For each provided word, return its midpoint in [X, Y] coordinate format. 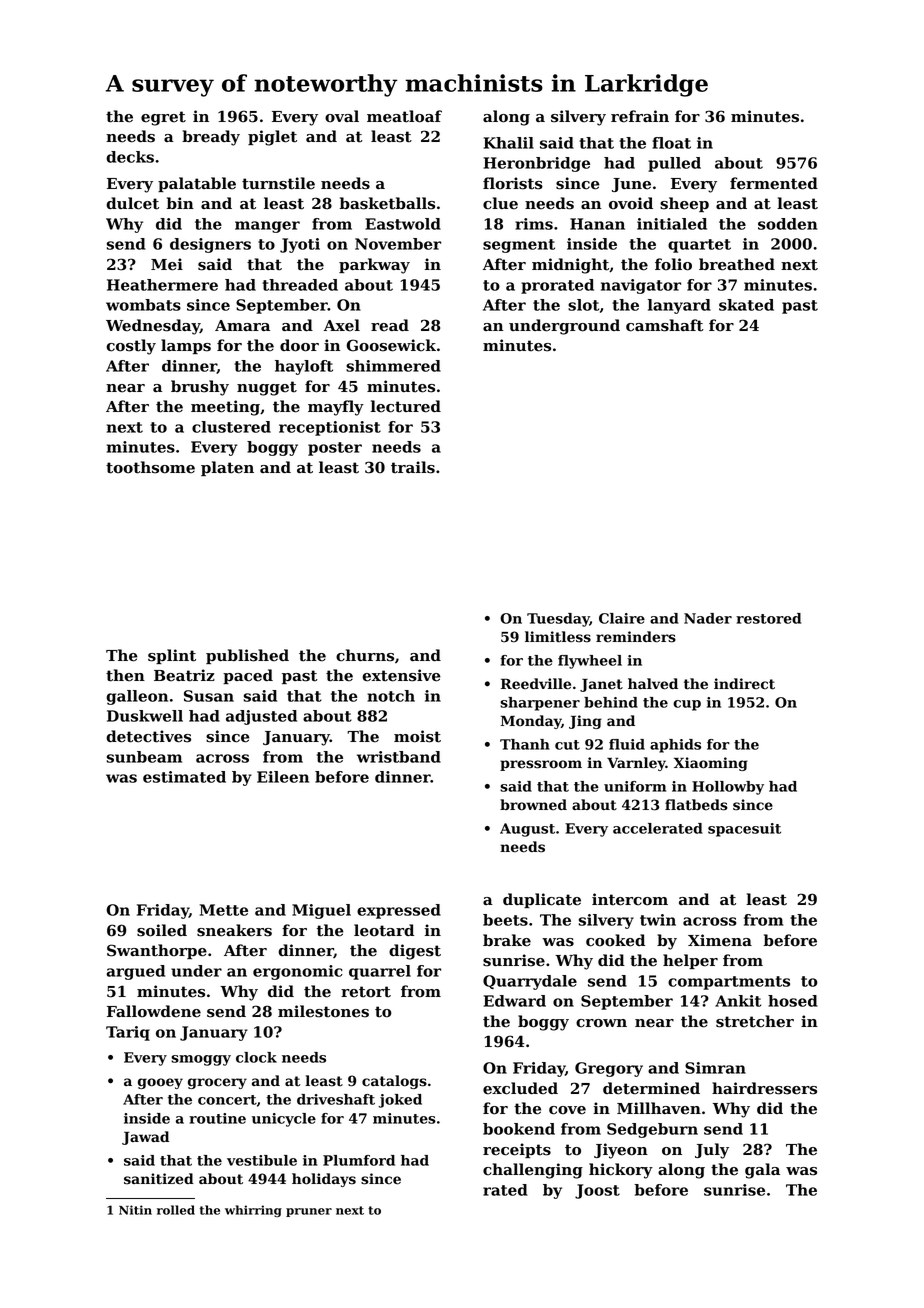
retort [366, 992]
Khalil [509, 143]
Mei [167, 264]
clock [256, 1057]
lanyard [679, 306]
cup [687, 705]
